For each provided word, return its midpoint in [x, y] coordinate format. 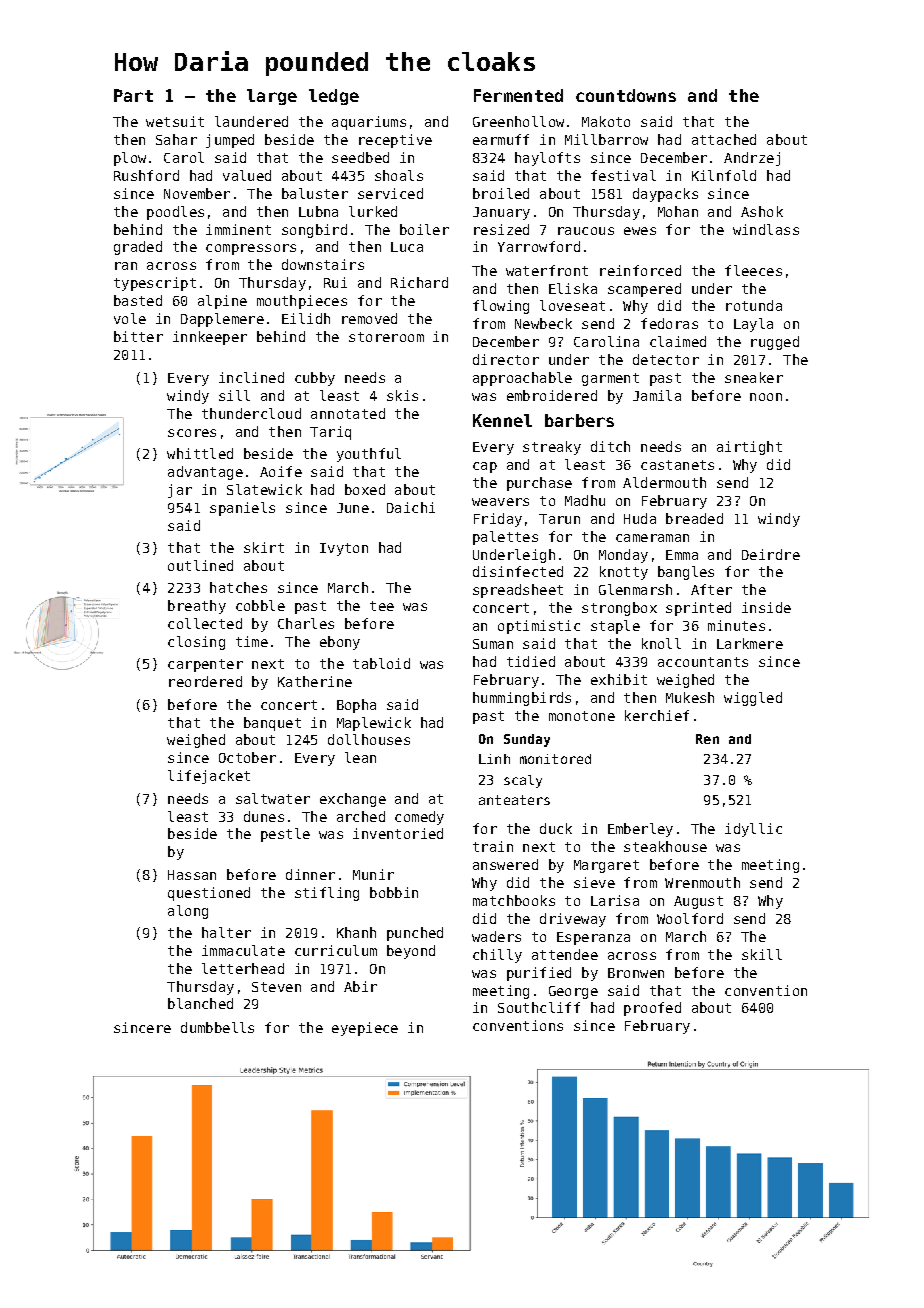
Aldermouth [664, 482]
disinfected [518, 571]
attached [724, 139]
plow [130, 159]
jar [180, 491]
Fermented [518, 95]
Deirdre [771, 554]
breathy [197, 607]
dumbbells [217, 1027]
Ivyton [344, 549]
